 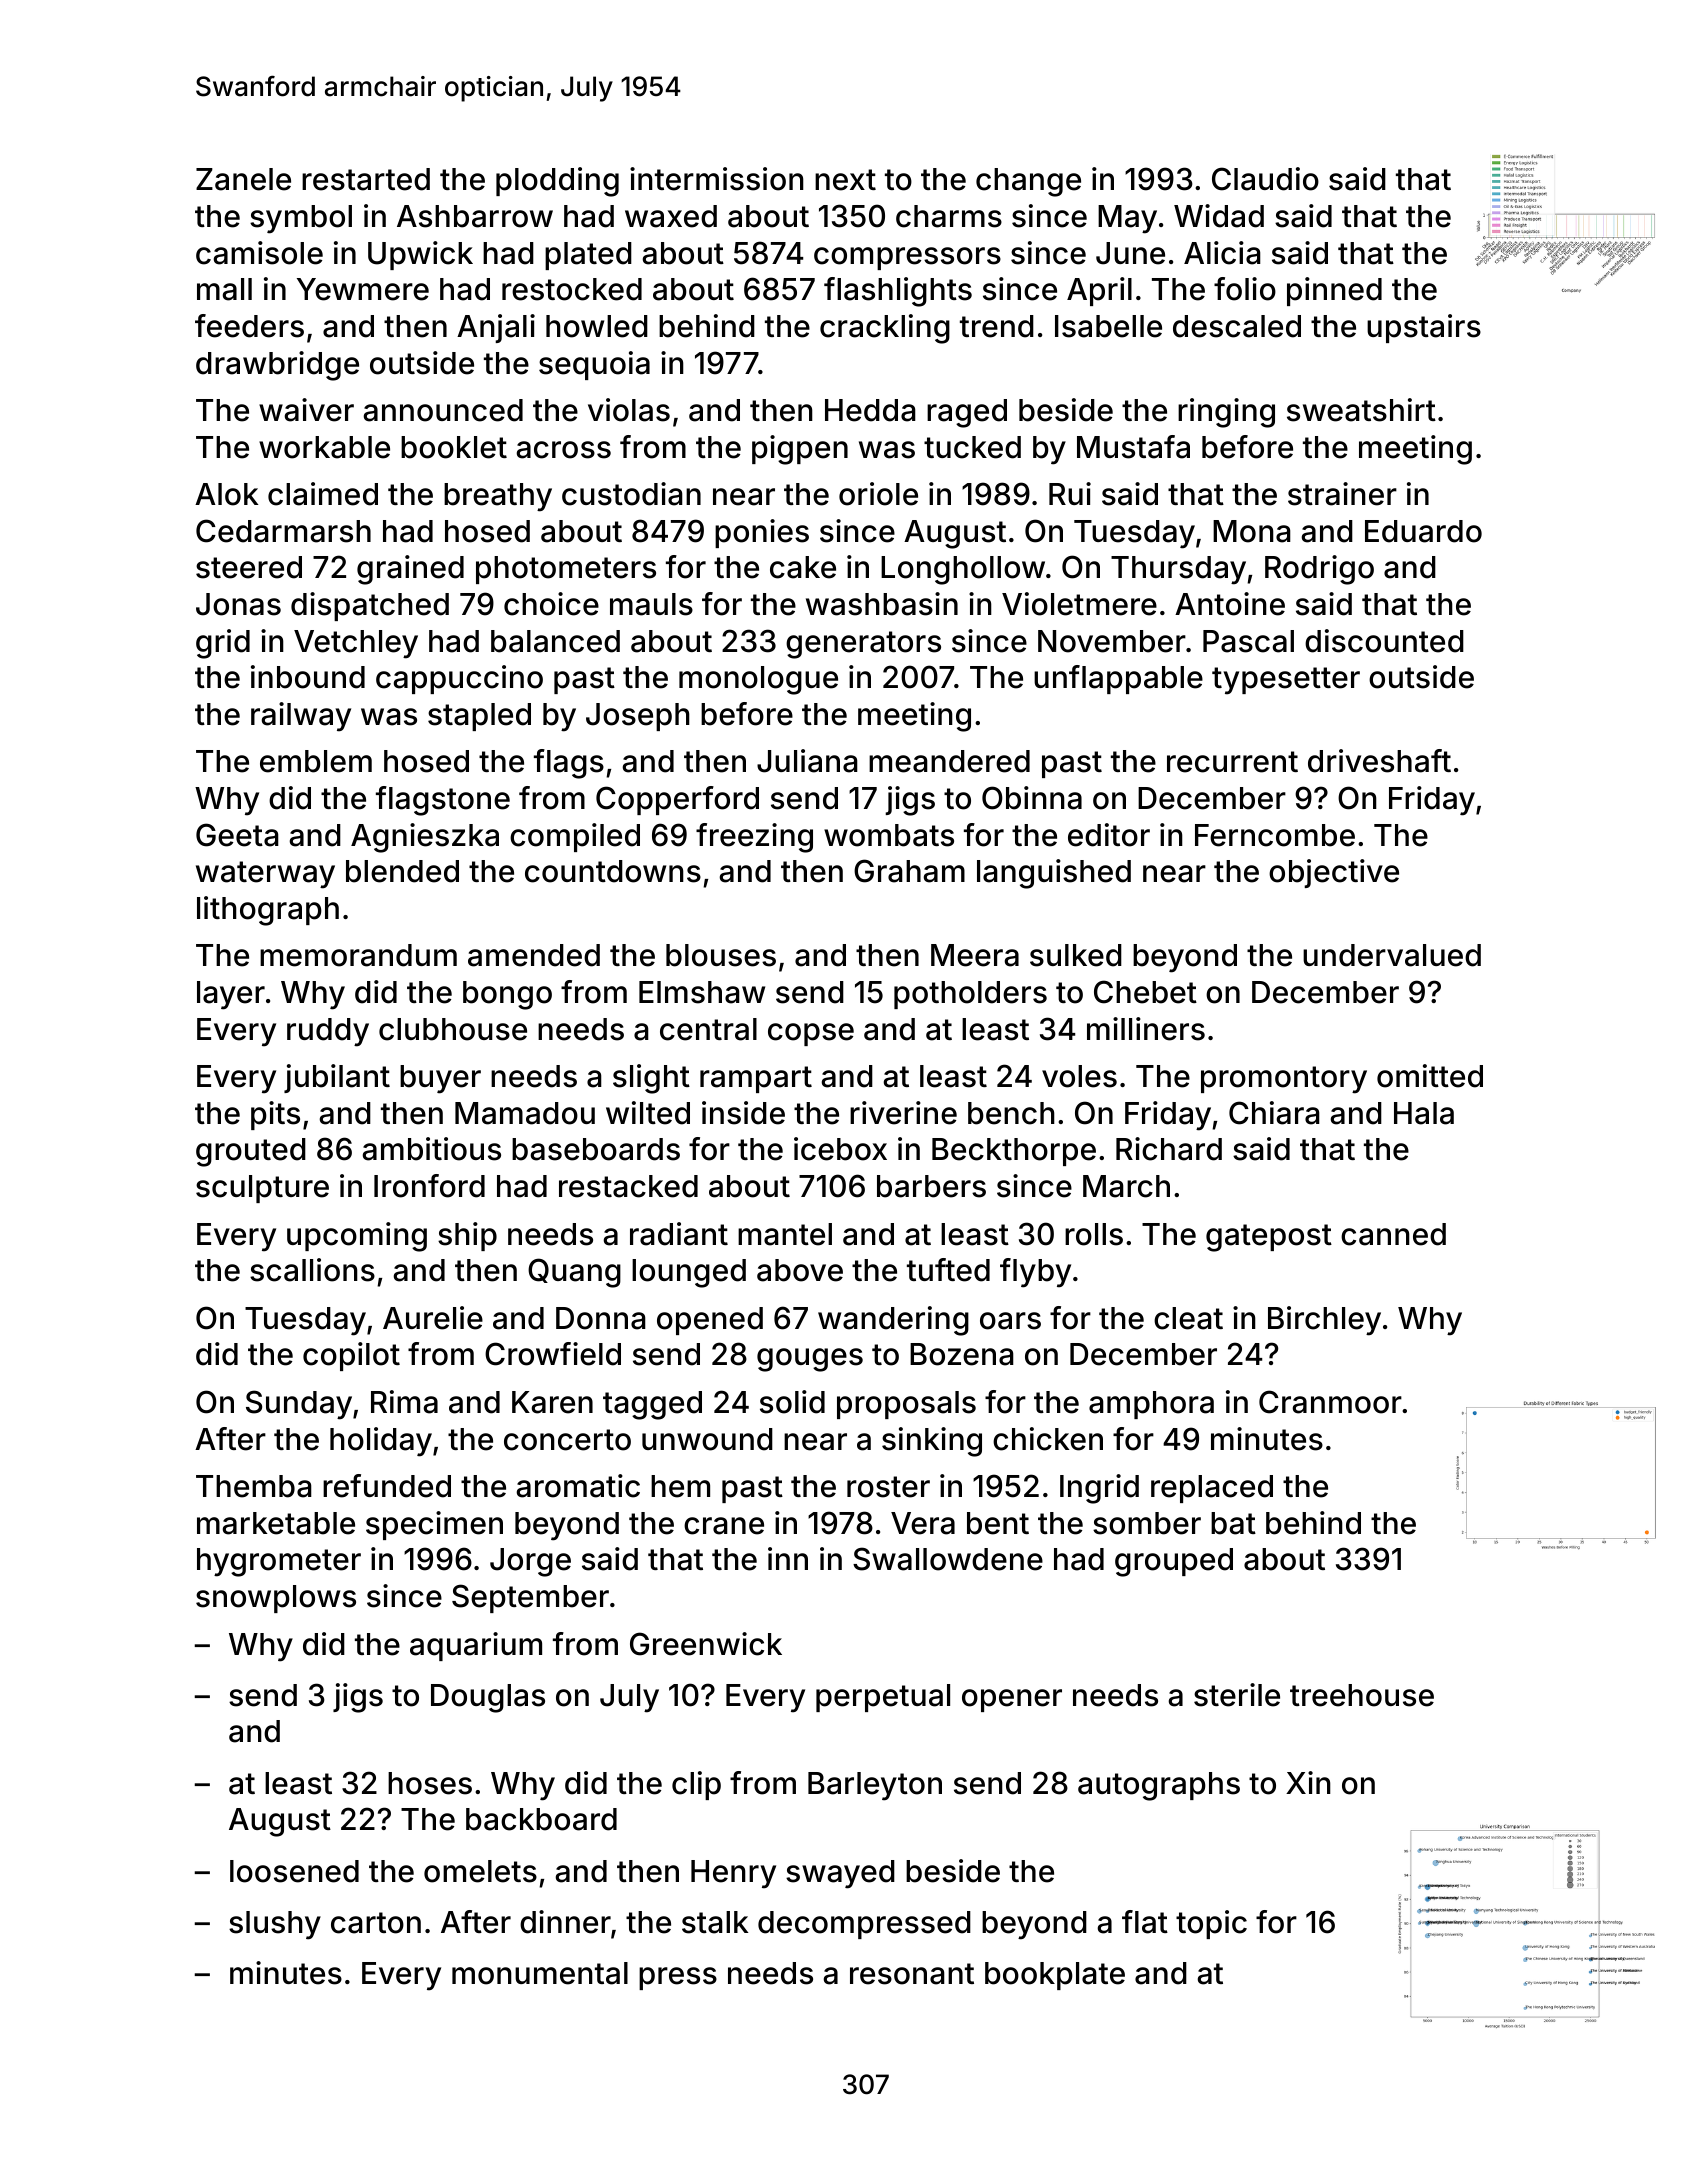 I want to click on promontory, so click(x=1284, y=1080).
